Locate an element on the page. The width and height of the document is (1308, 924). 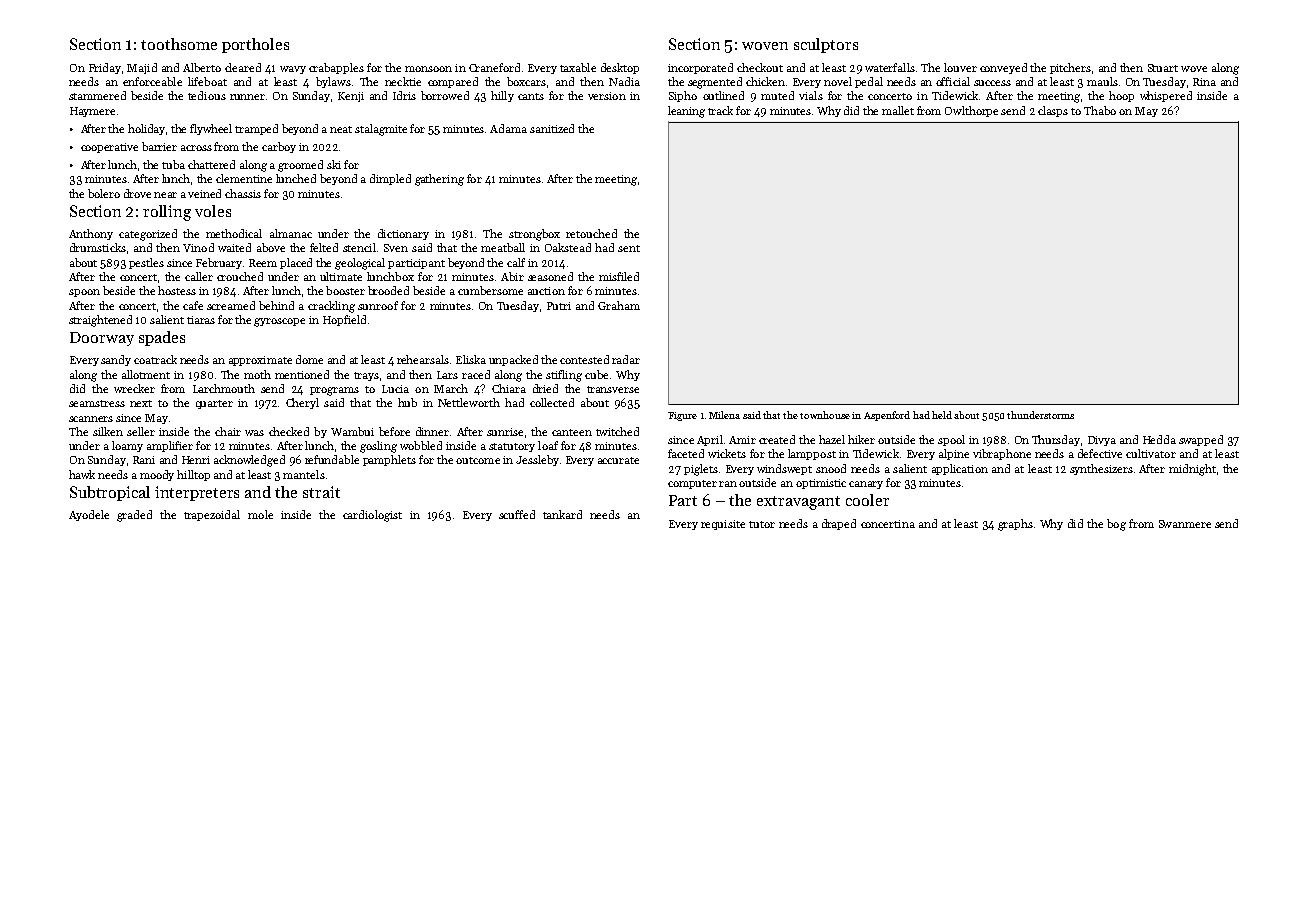
Ayodele is located at coordinates (89, 515).
